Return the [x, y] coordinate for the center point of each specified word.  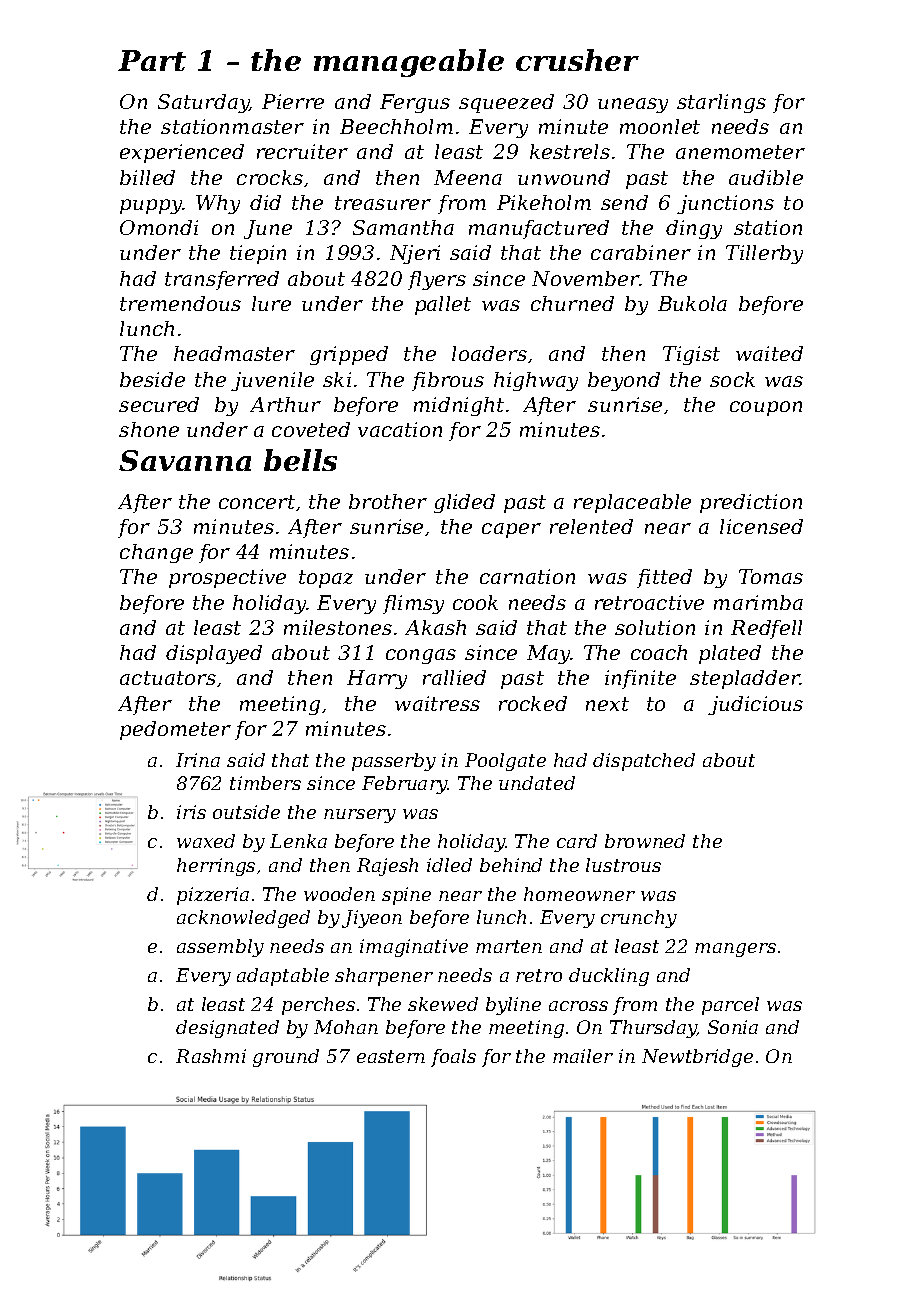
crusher [577, 60]
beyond [624, 381]
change [156, 553]
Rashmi [211, 1056]
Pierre [293, 101]
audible [766, 177]
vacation [400, 429]
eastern [391, 1056]
